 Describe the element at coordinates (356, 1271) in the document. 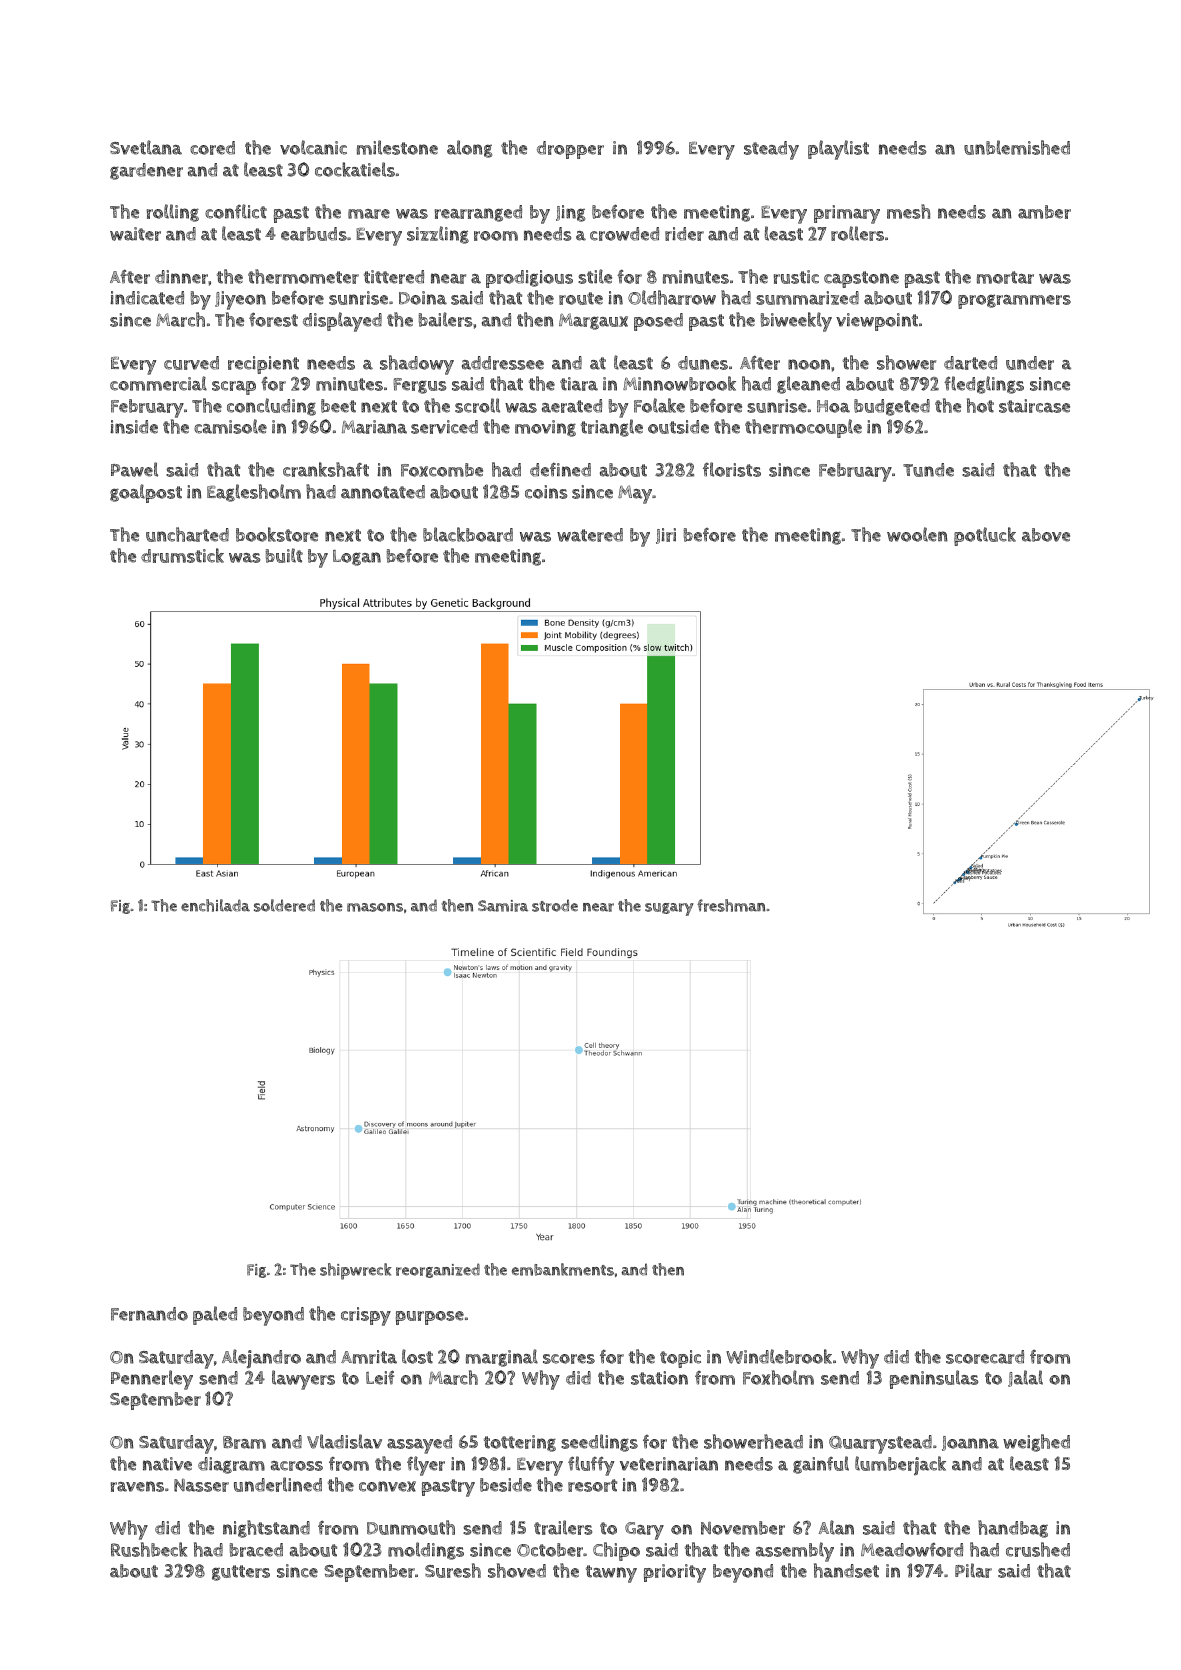

I see `shipwreck` at that location.
